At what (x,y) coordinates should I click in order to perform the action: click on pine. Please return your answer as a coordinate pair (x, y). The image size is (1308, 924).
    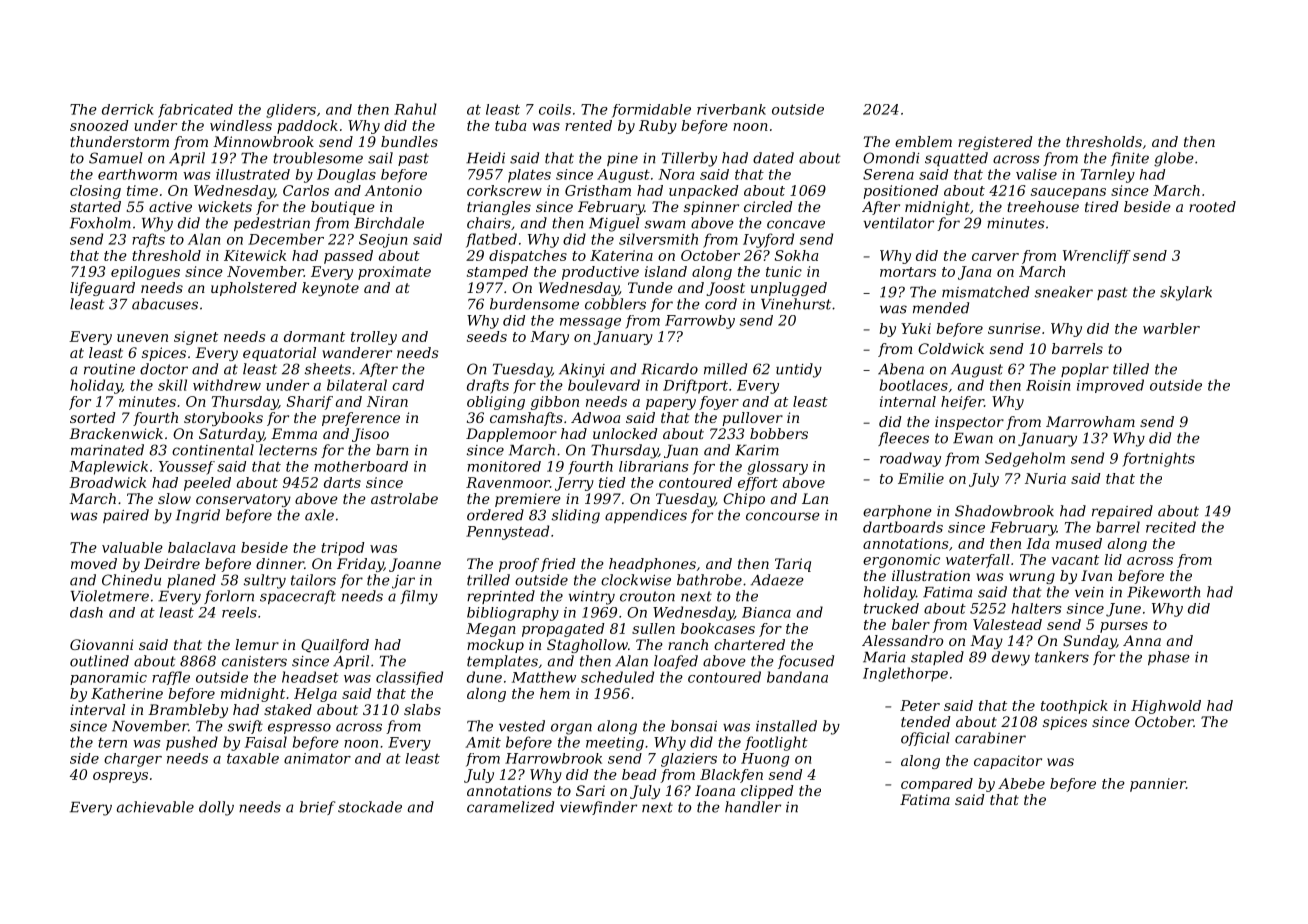
    Looking at the image, I should click on (622, 159).
